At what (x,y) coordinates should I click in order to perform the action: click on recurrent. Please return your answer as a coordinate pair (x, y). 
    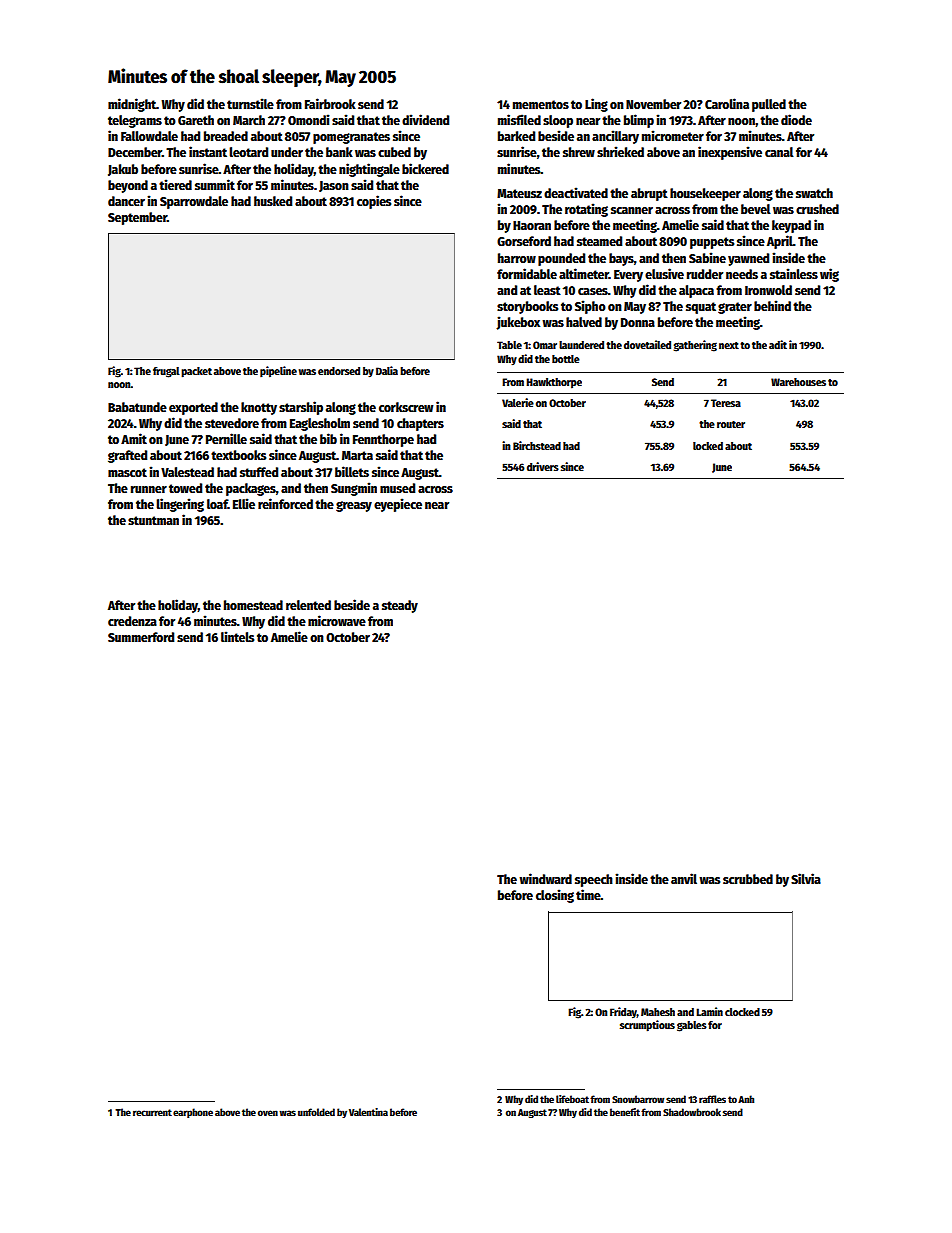
    Looking at the image, I should click on (152, 1112).
